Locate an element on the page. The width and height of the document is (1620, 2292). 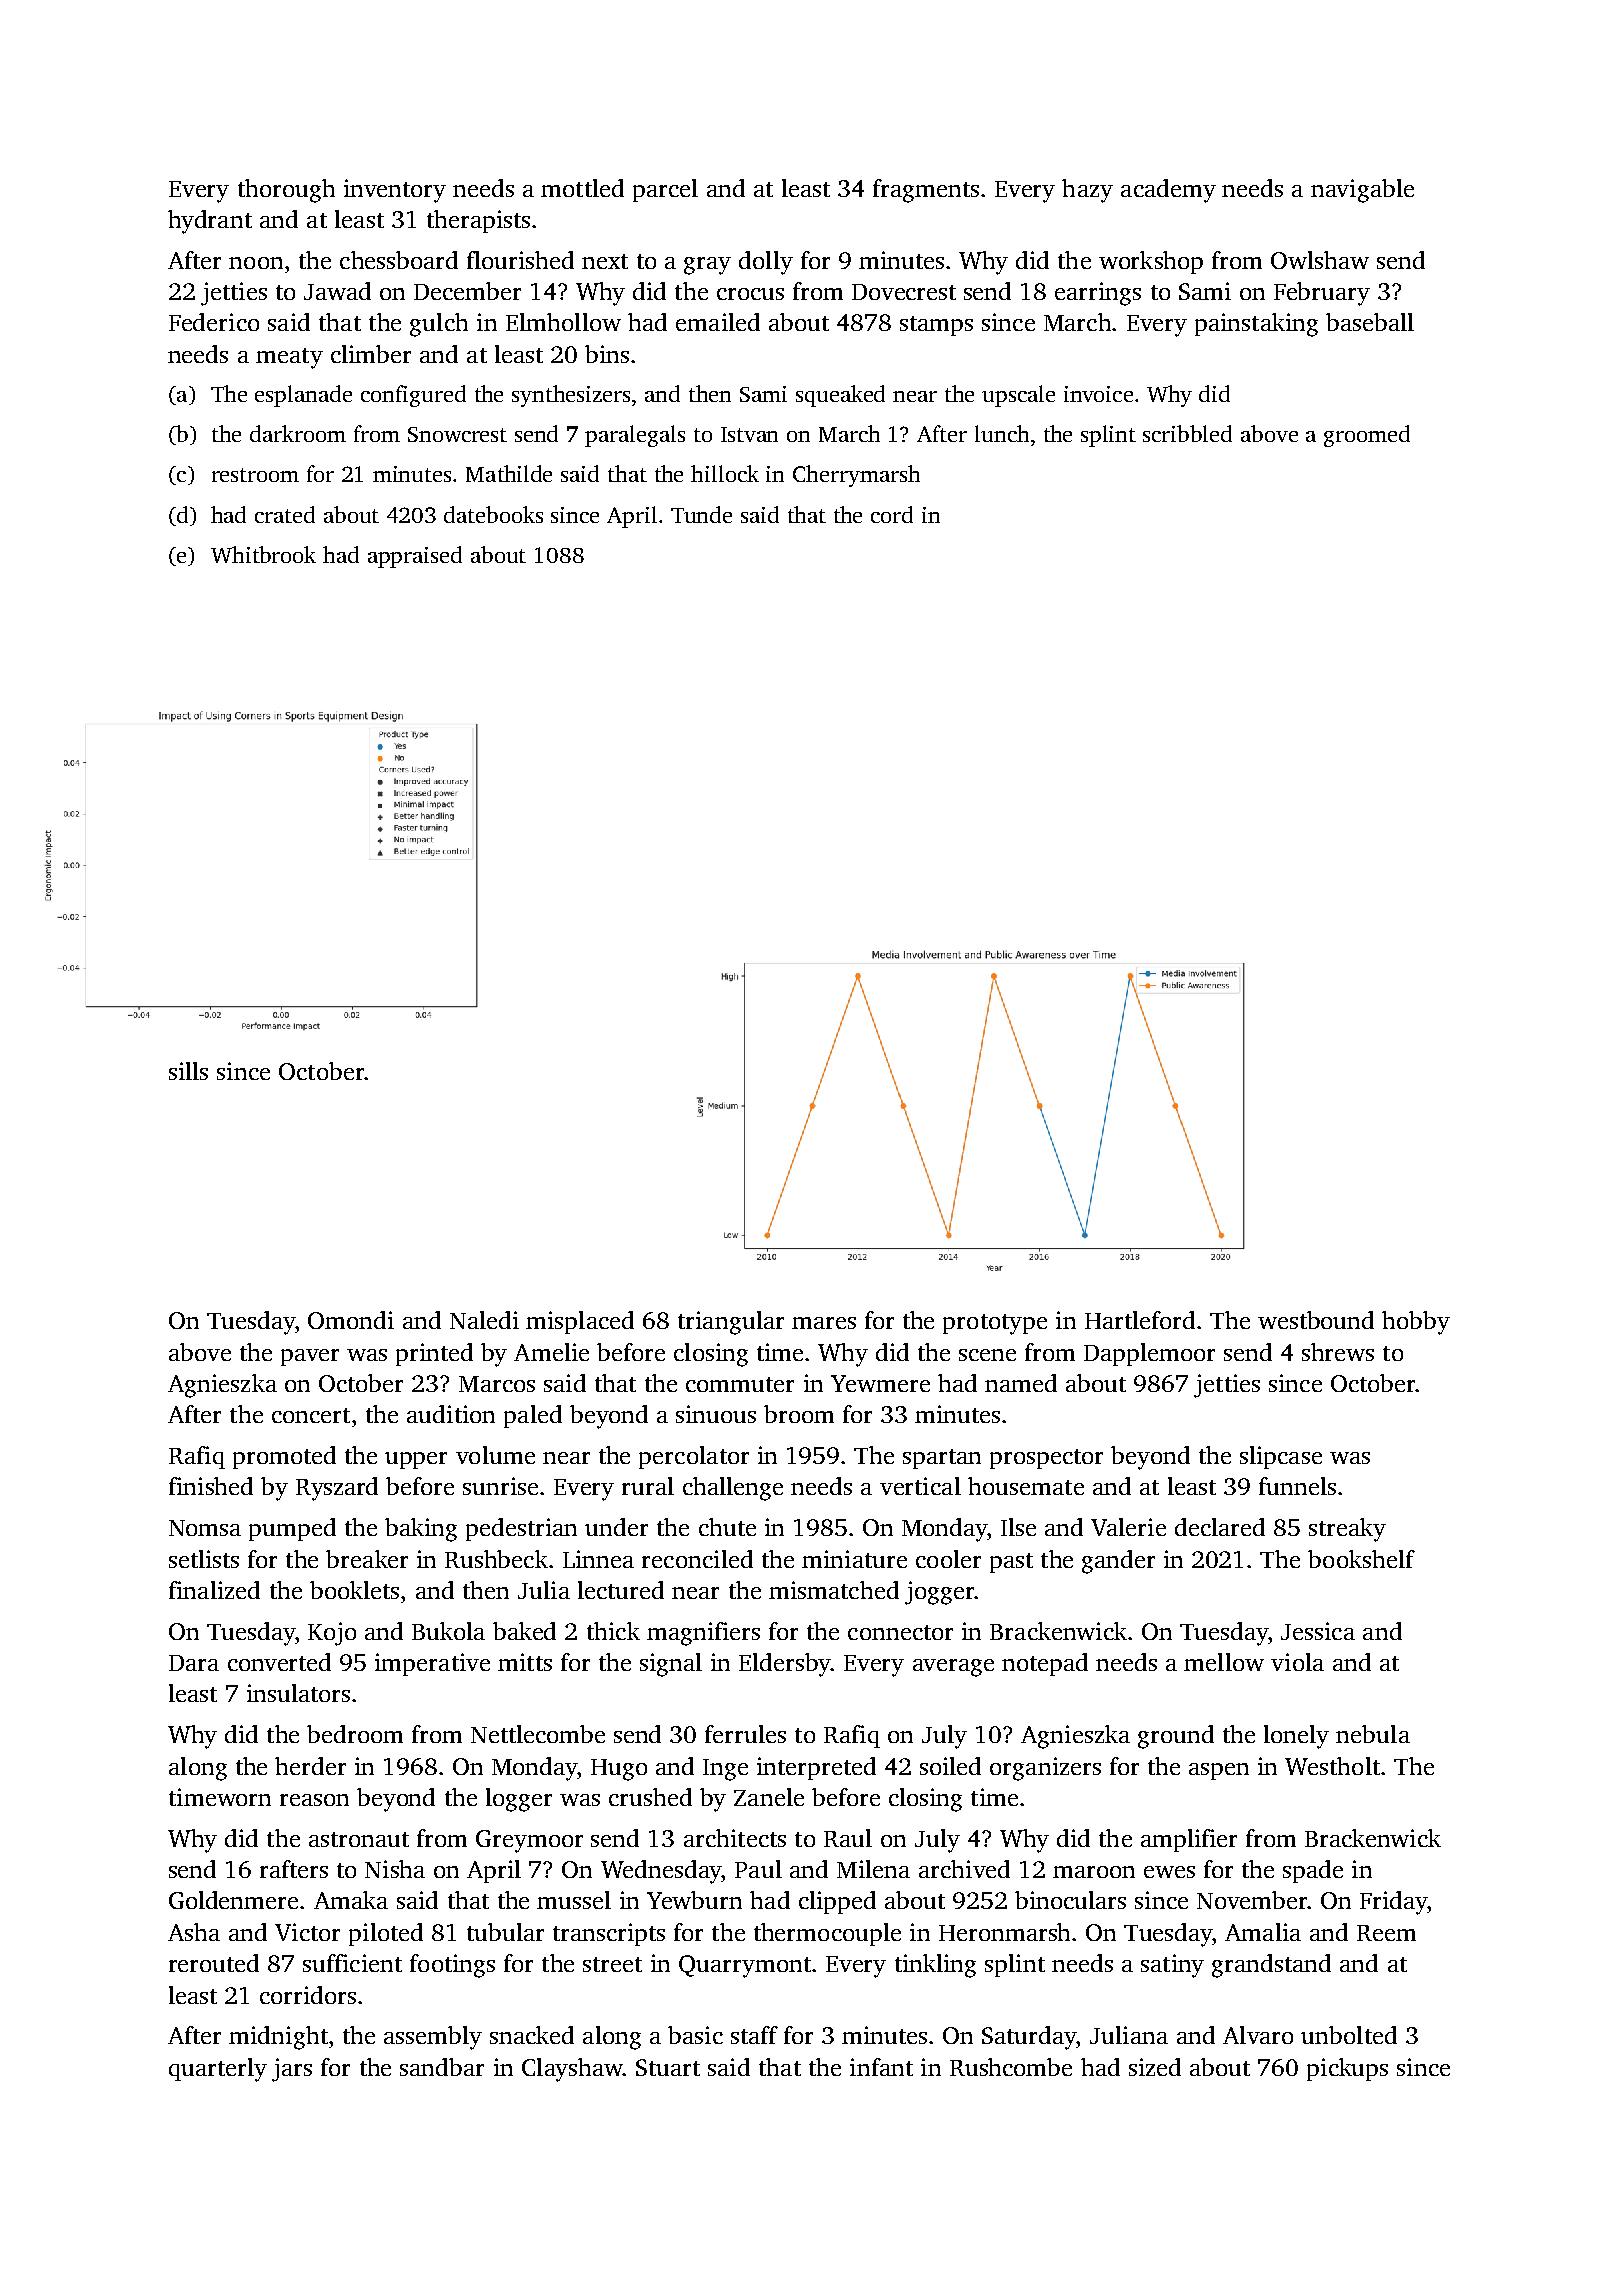
Nisha is located at coordinates (395, 1869).
